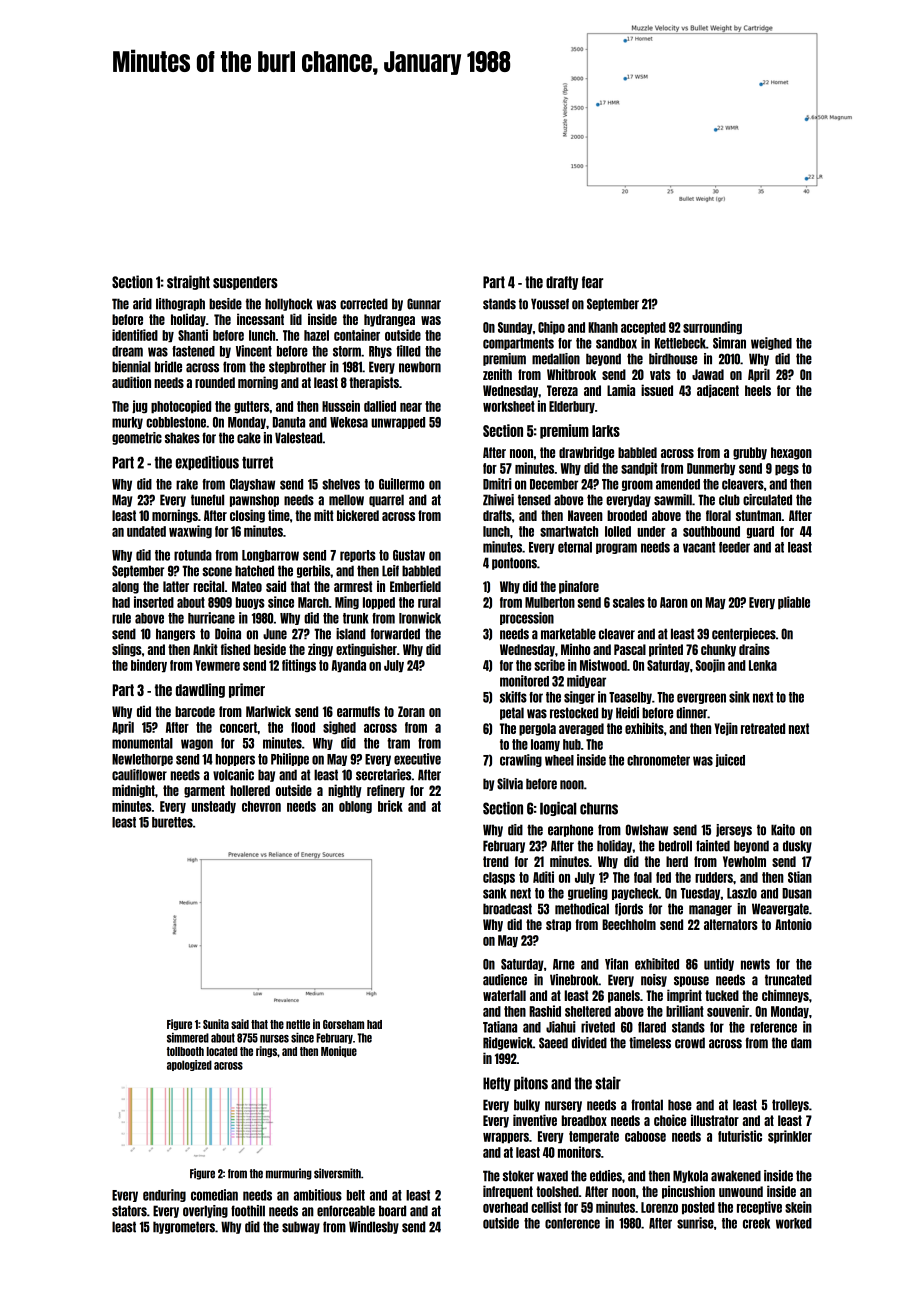 The height and width of the image is (1308, 924). What do you see at coordinates (349, 666) in the image?
I see `Ayanda` at bounding box center [349, 666].
